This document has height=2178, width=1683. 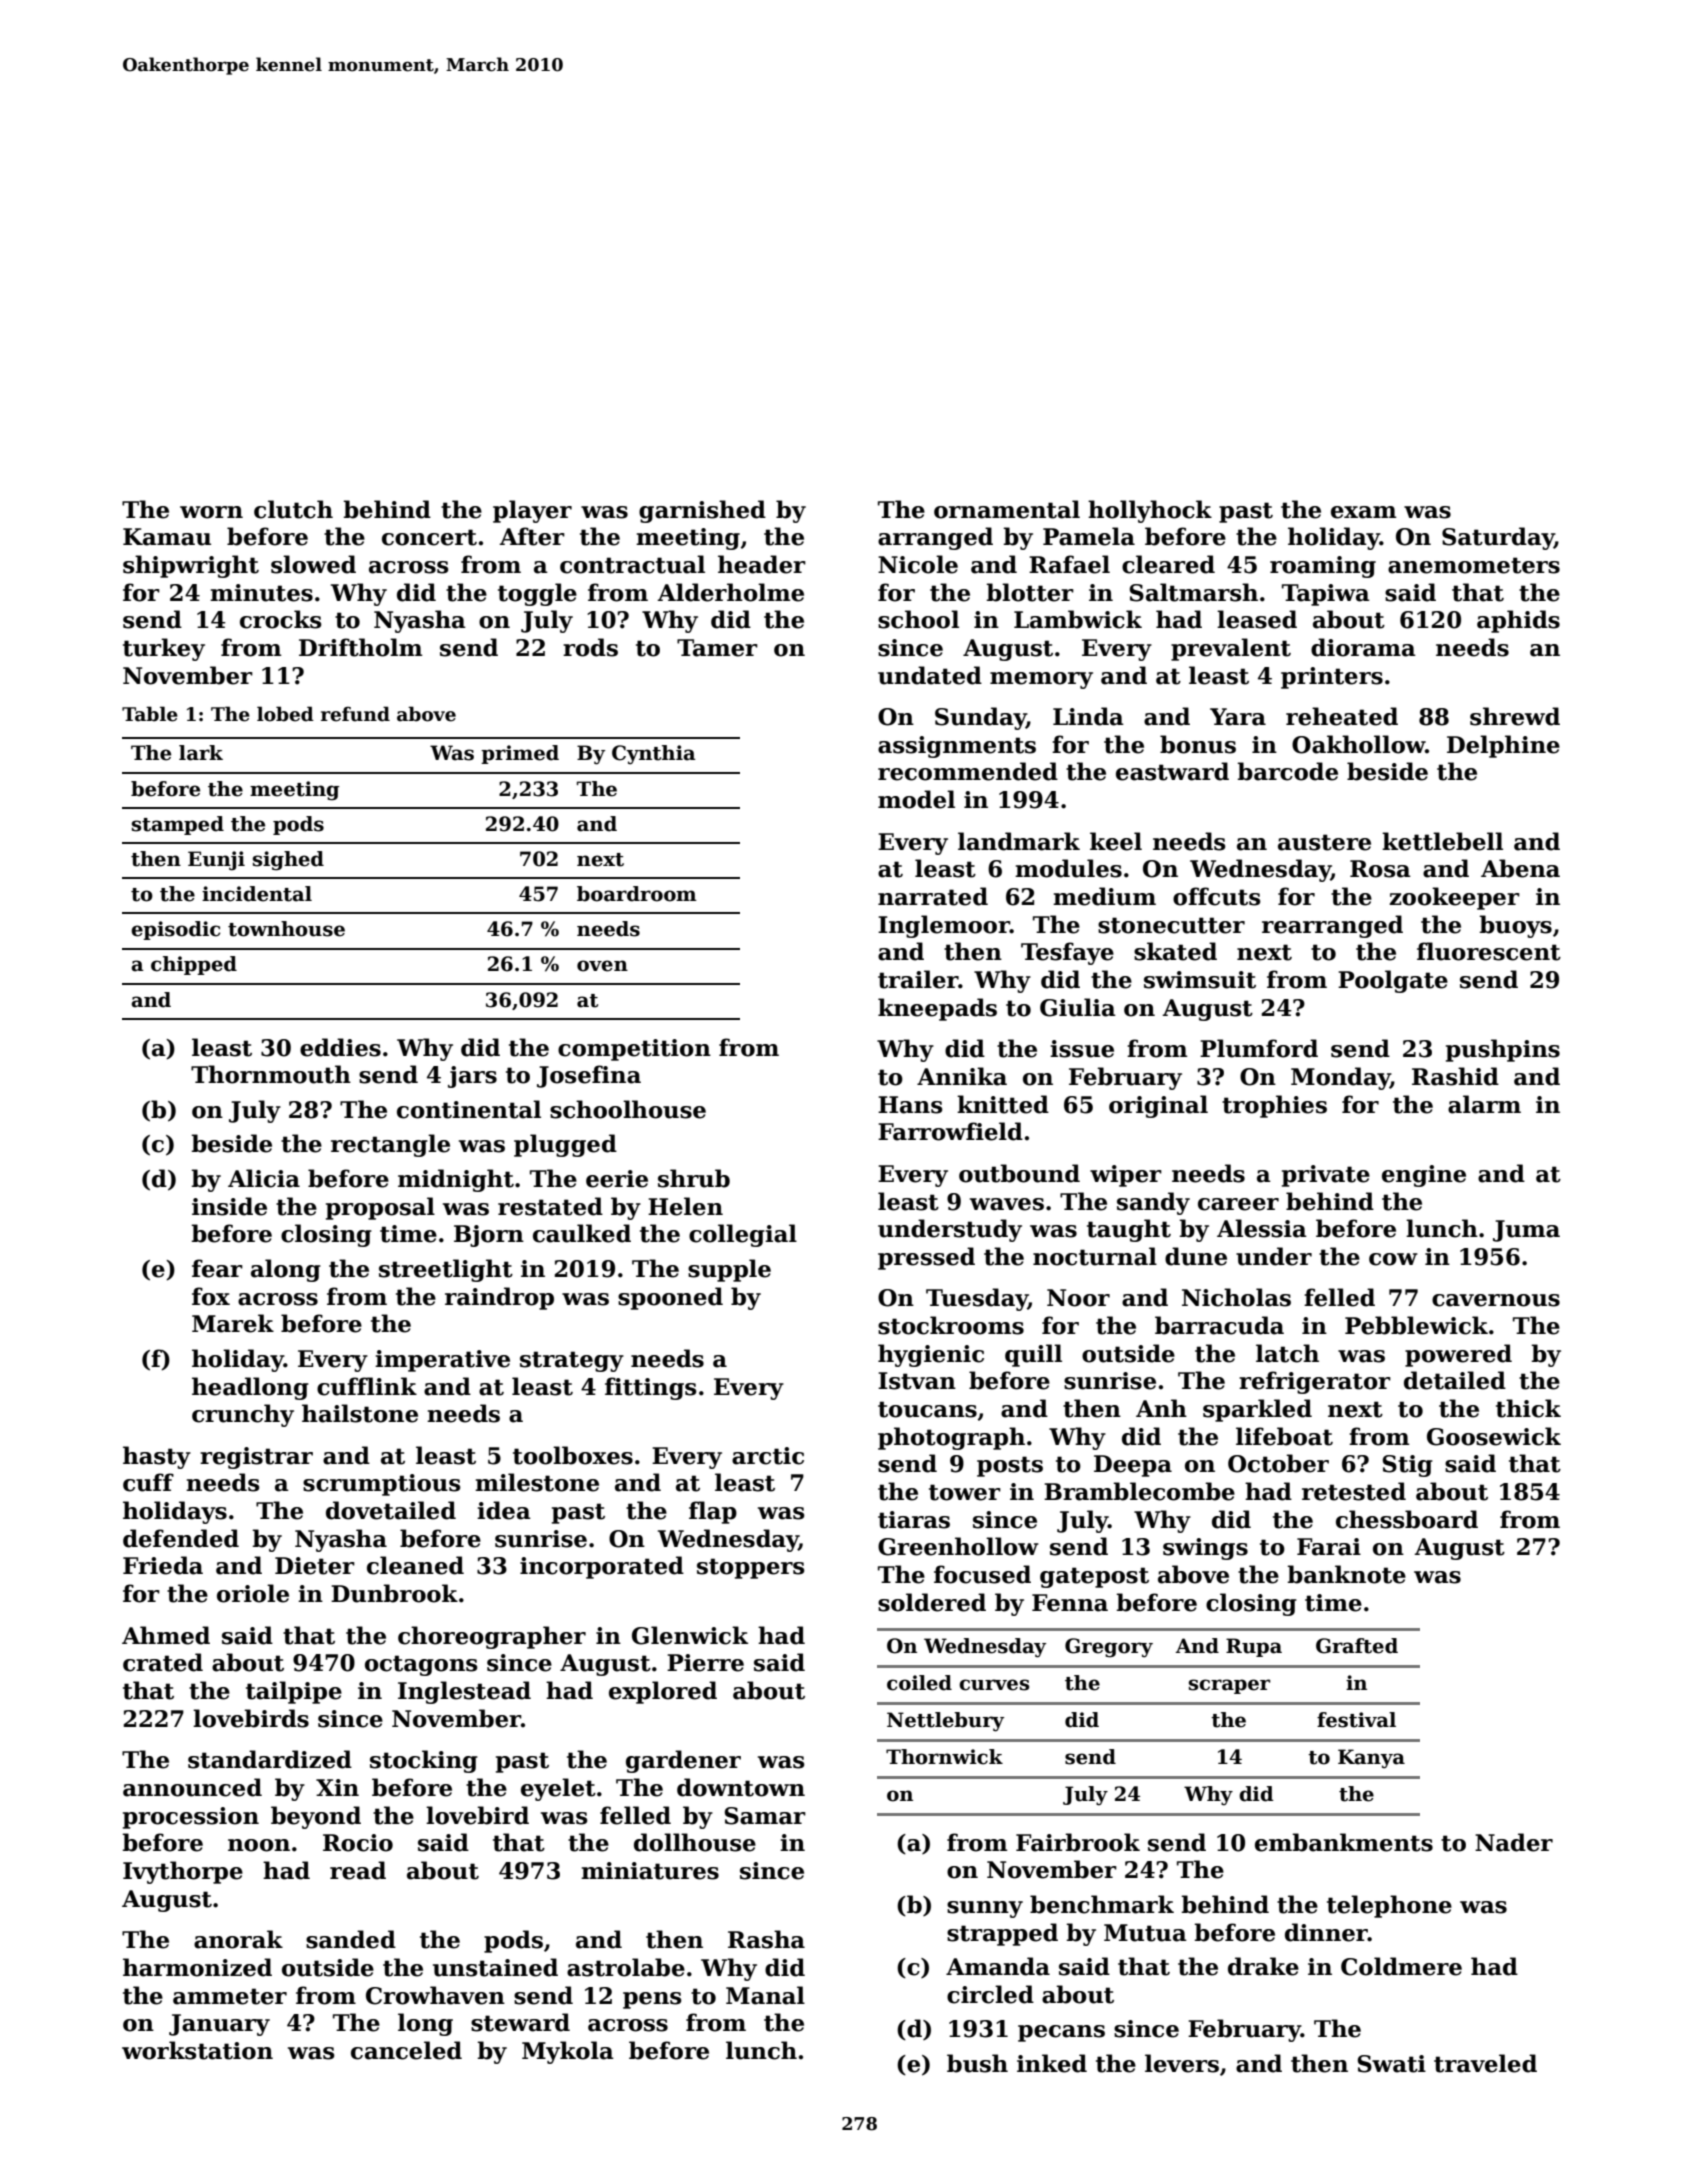 I want to click on octagons, so click(x=421, y=1665).
